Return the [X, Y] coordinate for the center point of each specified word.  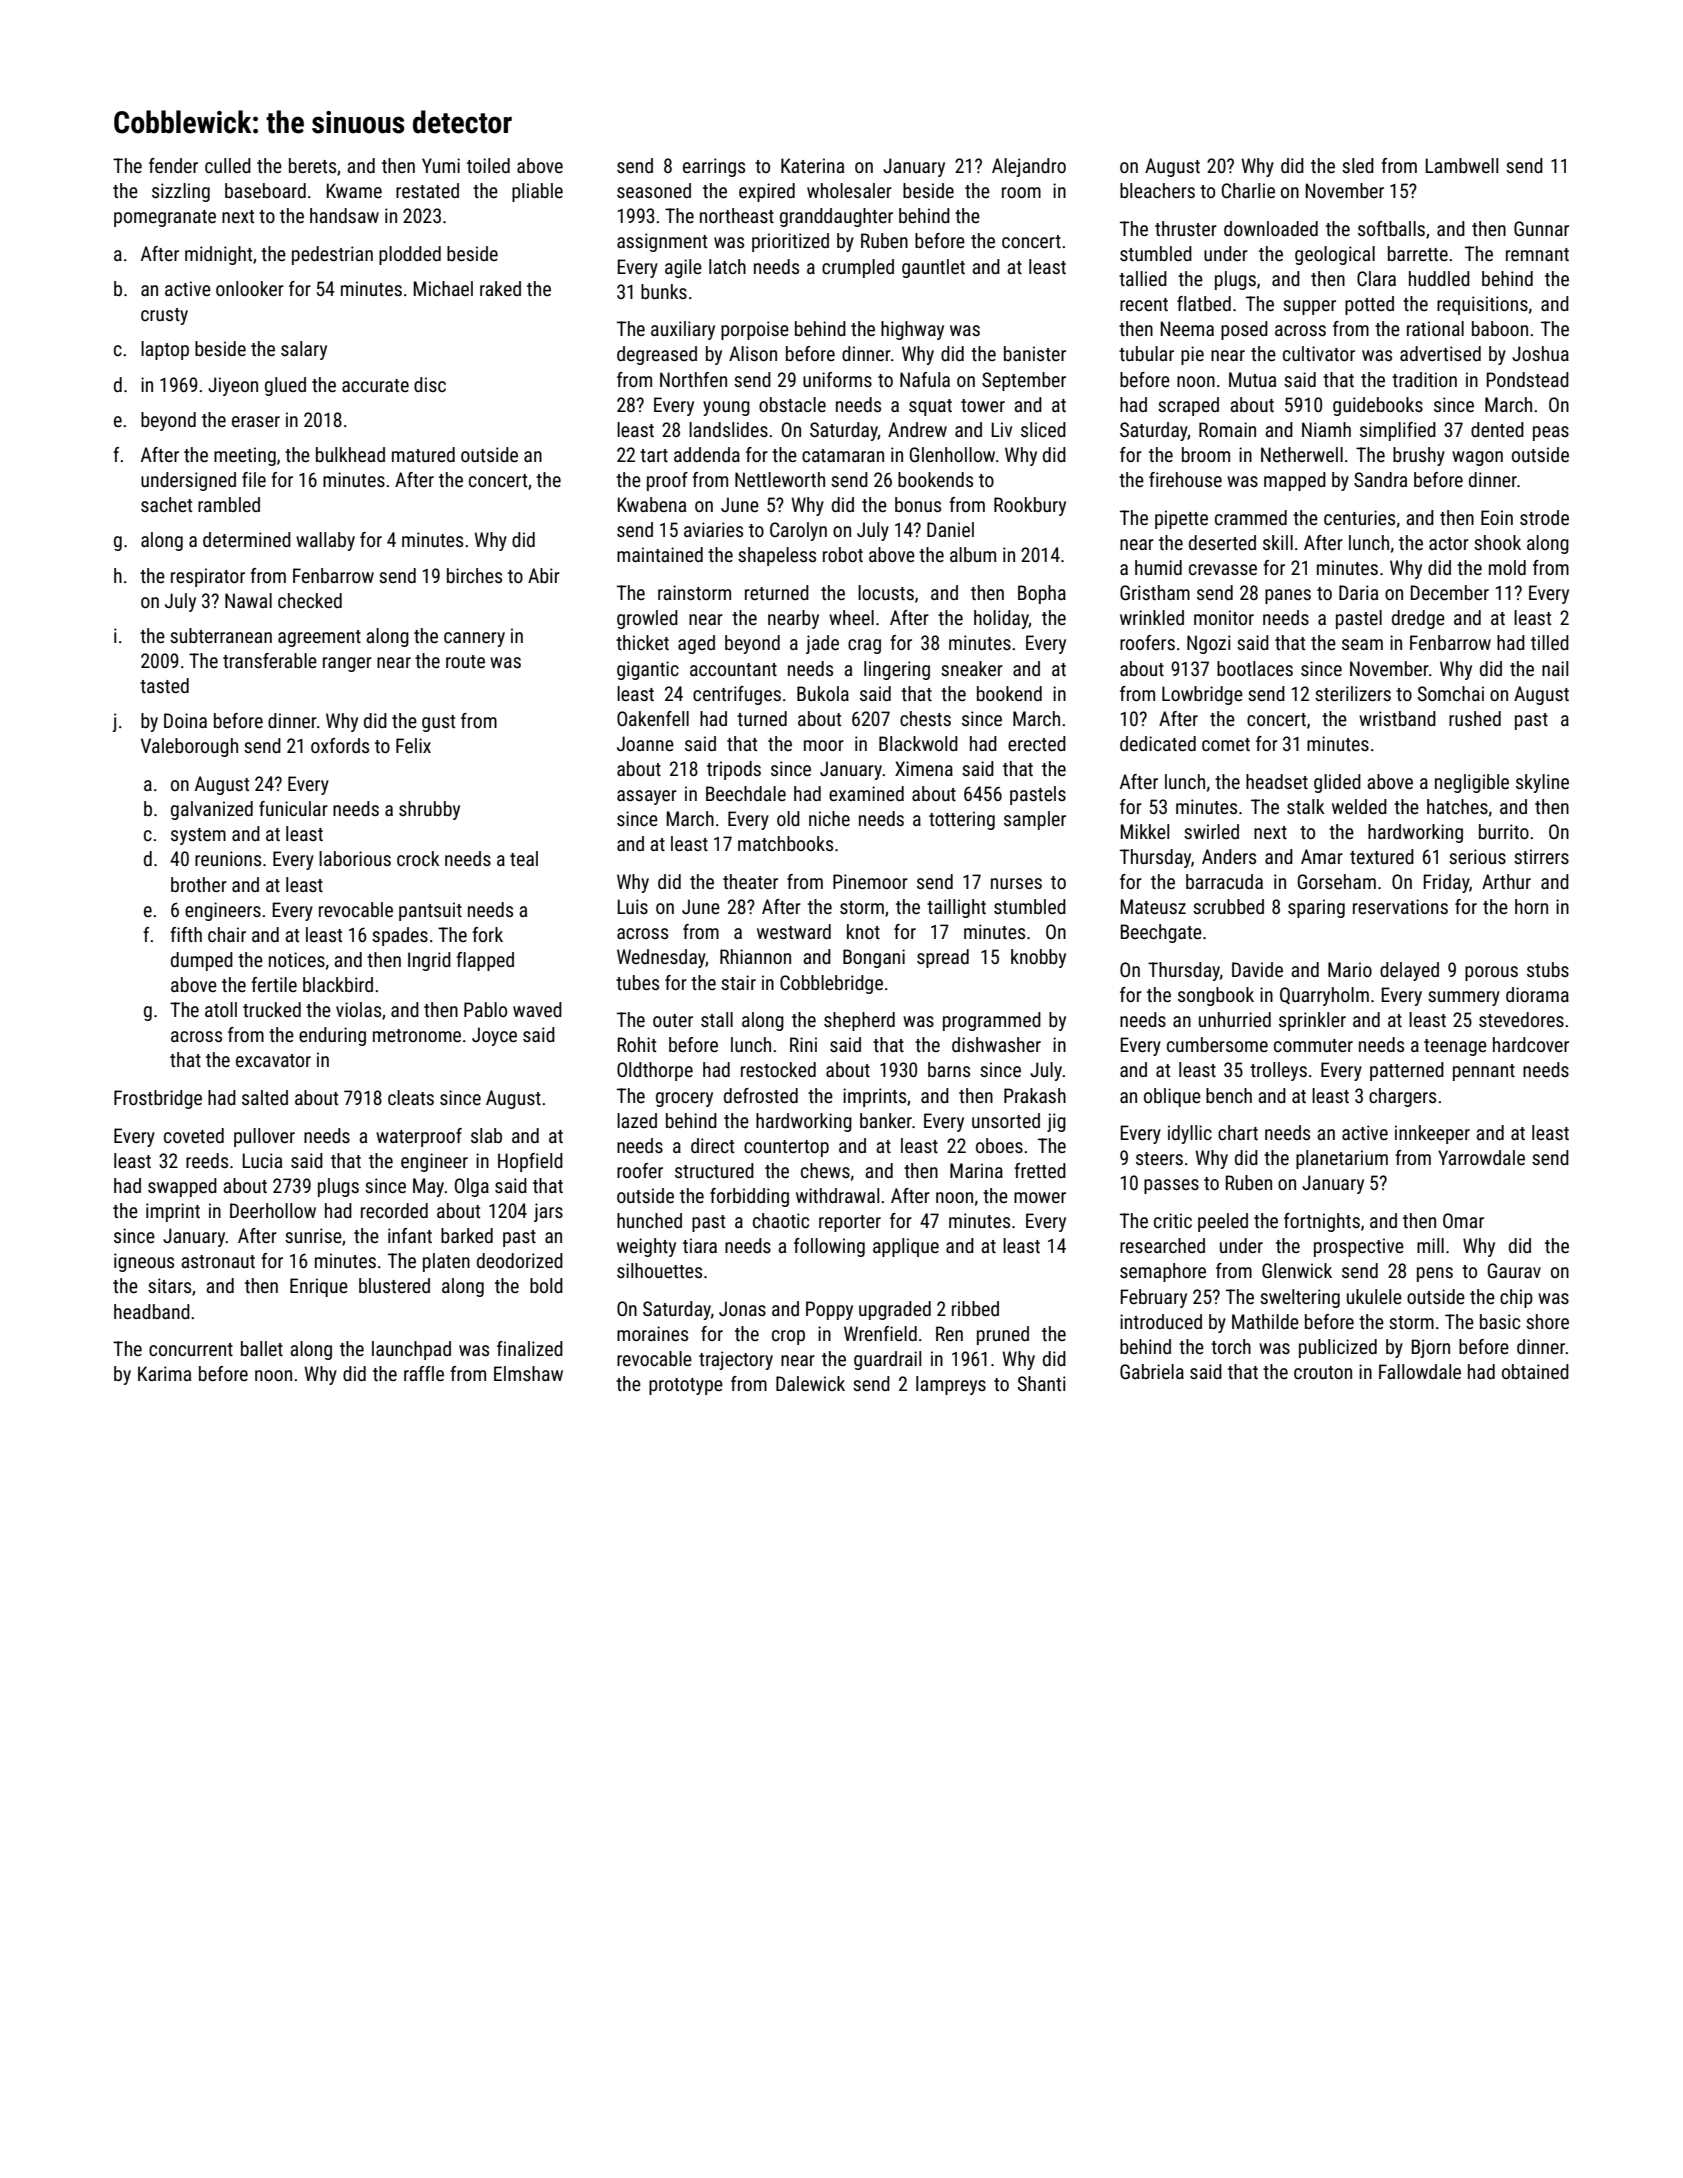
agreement [319, 638]
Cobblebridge [831, 984]
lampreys [951, 1385]
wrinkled [1152, 617]
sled [1358, 165]
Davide [1257, 969]
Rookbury [1030, 506]
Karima [164, 1373]
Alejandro [1029, 167]
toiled [488, 165]
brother [199, 884]
